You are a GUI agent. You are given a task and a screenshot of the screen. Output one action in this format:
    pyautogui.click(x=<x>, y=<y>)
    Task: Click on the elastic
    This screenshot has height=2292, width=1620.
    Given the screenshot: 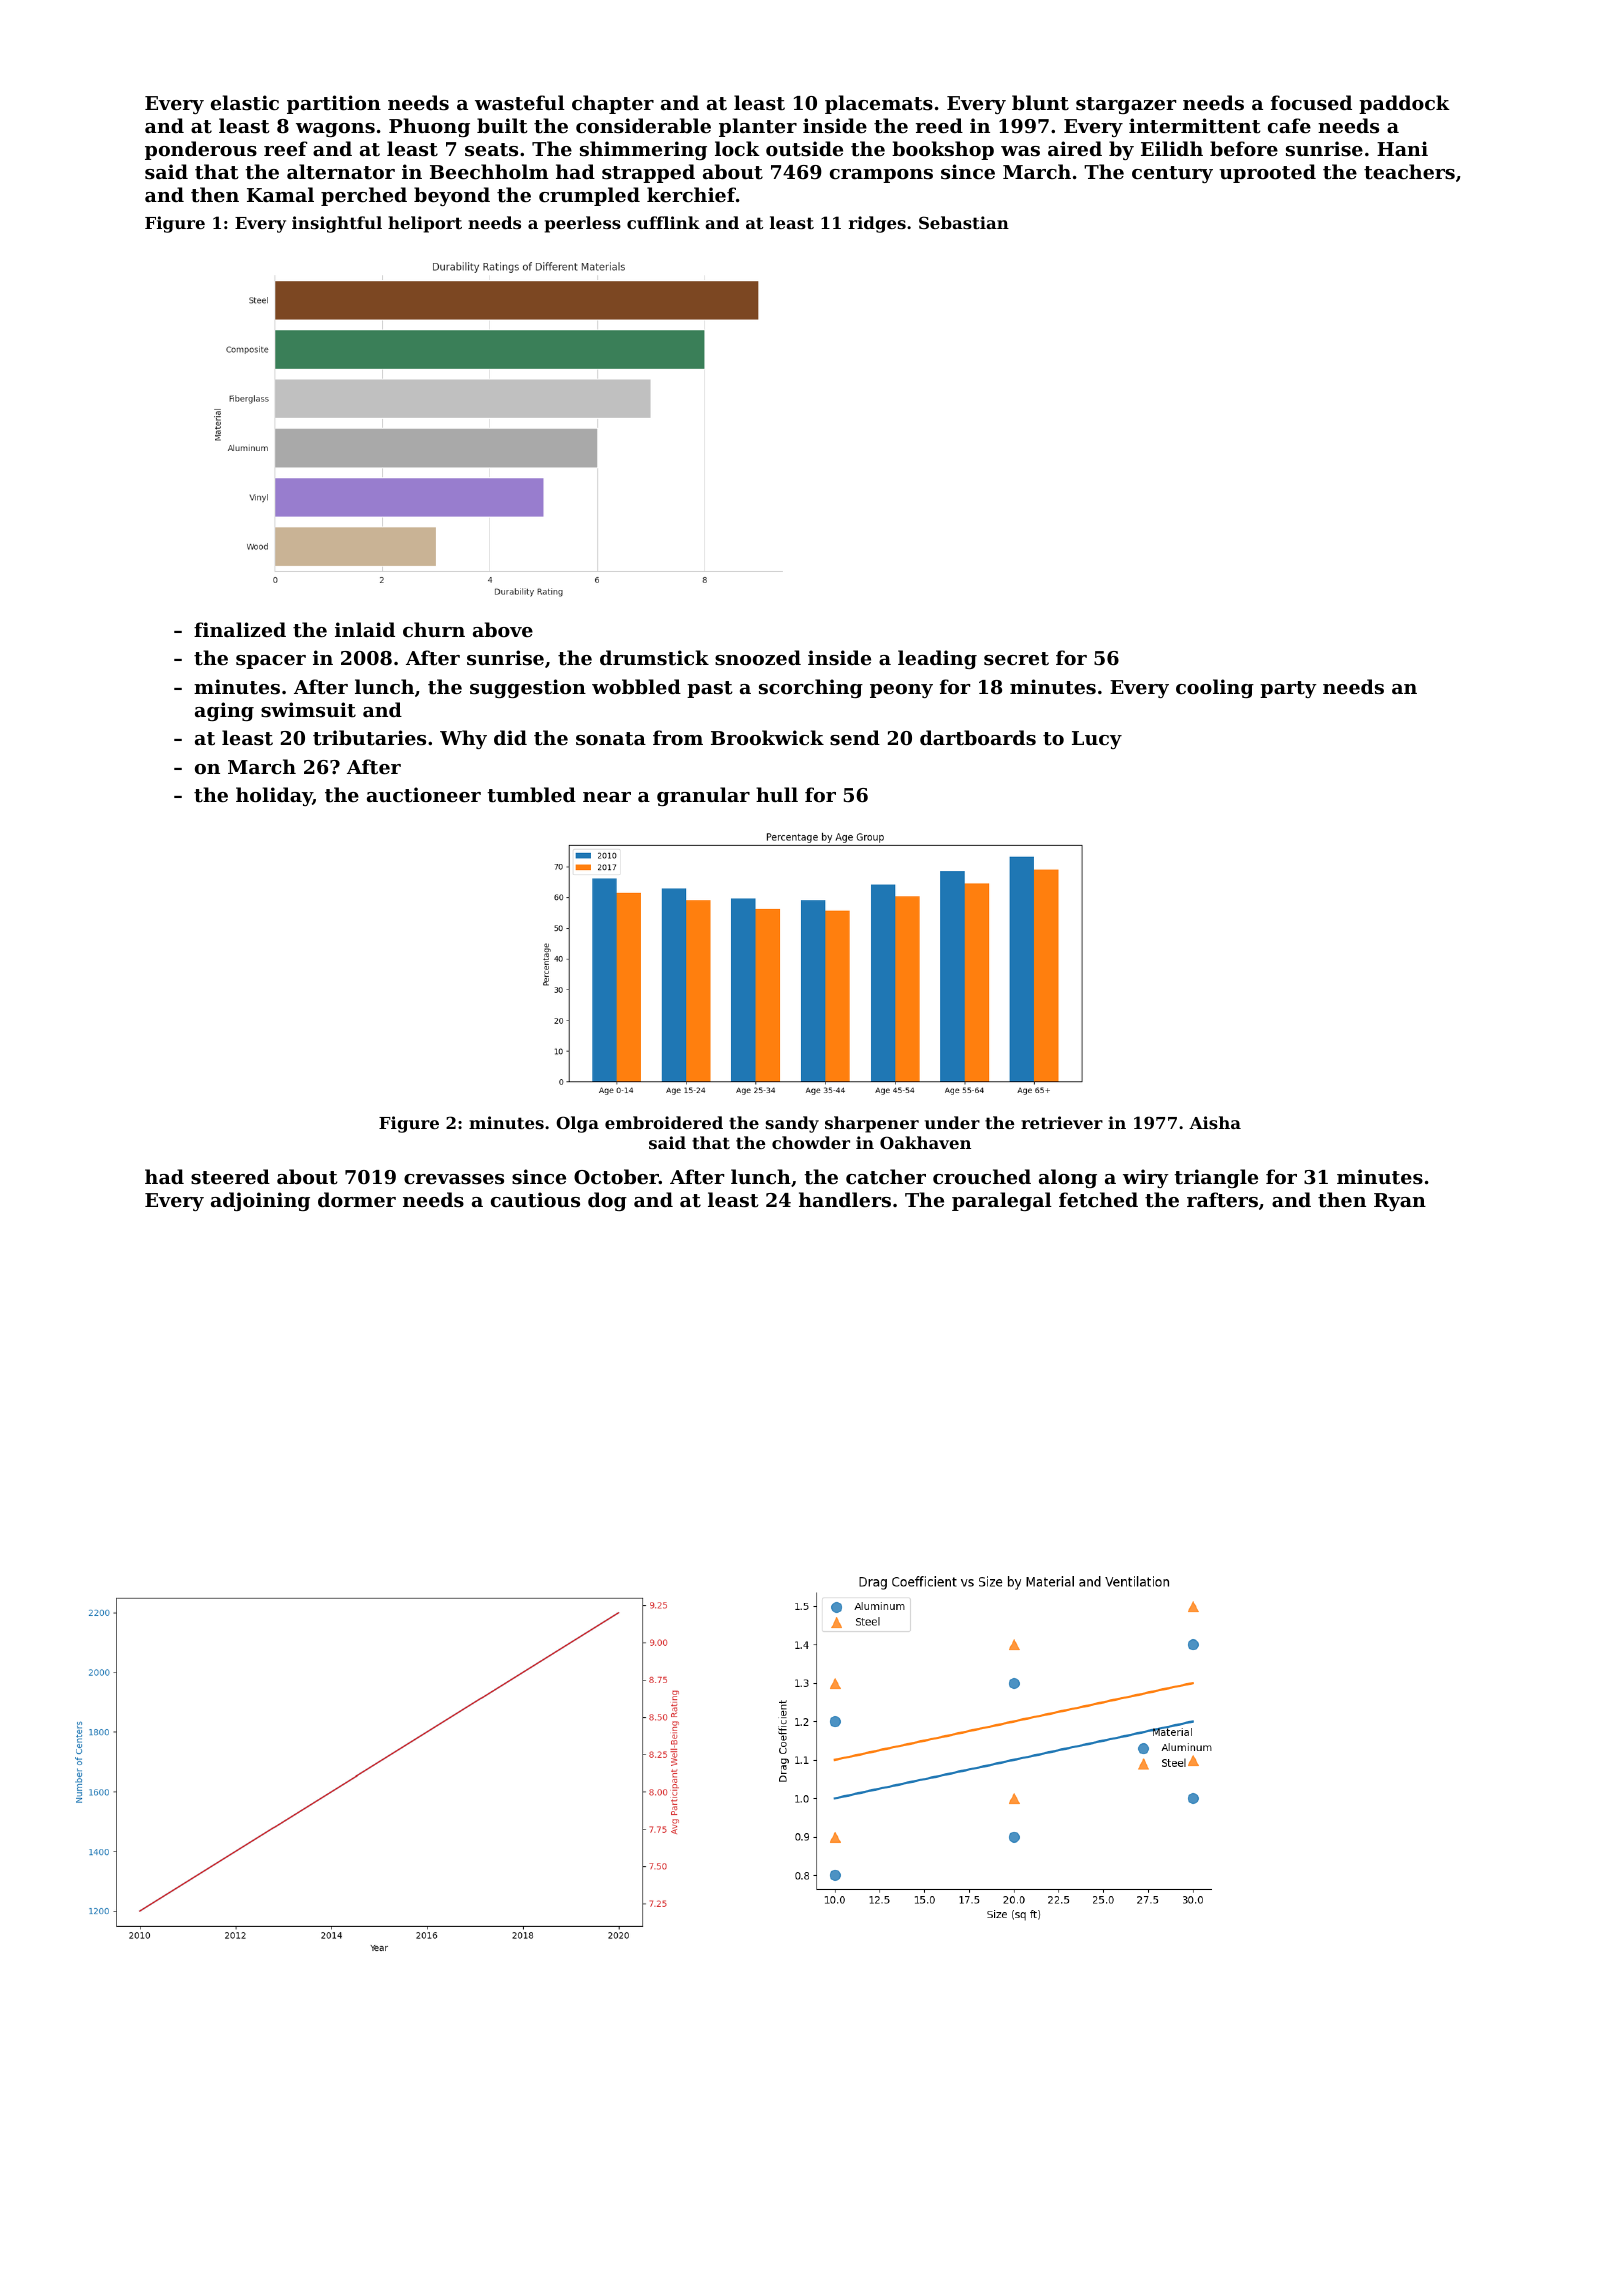 What is the action you would take?
    pyautogui.click(x=245, y=103)
